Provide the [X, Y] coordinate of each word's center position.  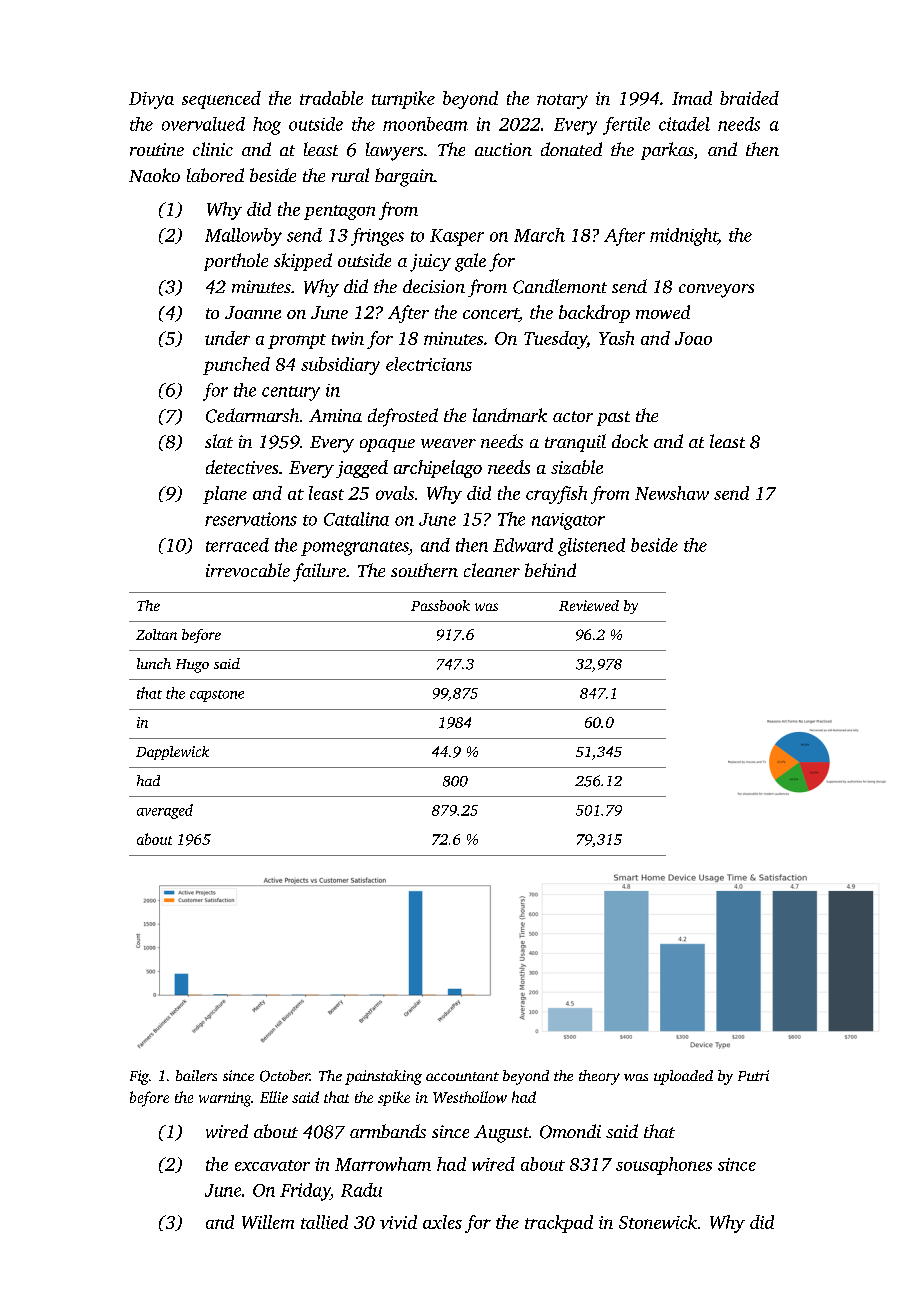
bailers [196, 1075]
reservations [251, 519]
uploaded [683, 1077]
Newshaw [672, 493]
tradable [331, 98]
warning [225, 1099]
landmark [510, 415]
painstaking [383, 1077]
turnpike [403, 100]
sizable [577, 467]
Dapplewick [172, 753]
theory [599, 1077]
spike [394, 1098]
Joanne [253, 312]
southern [424, 570]
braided [749, 98]
